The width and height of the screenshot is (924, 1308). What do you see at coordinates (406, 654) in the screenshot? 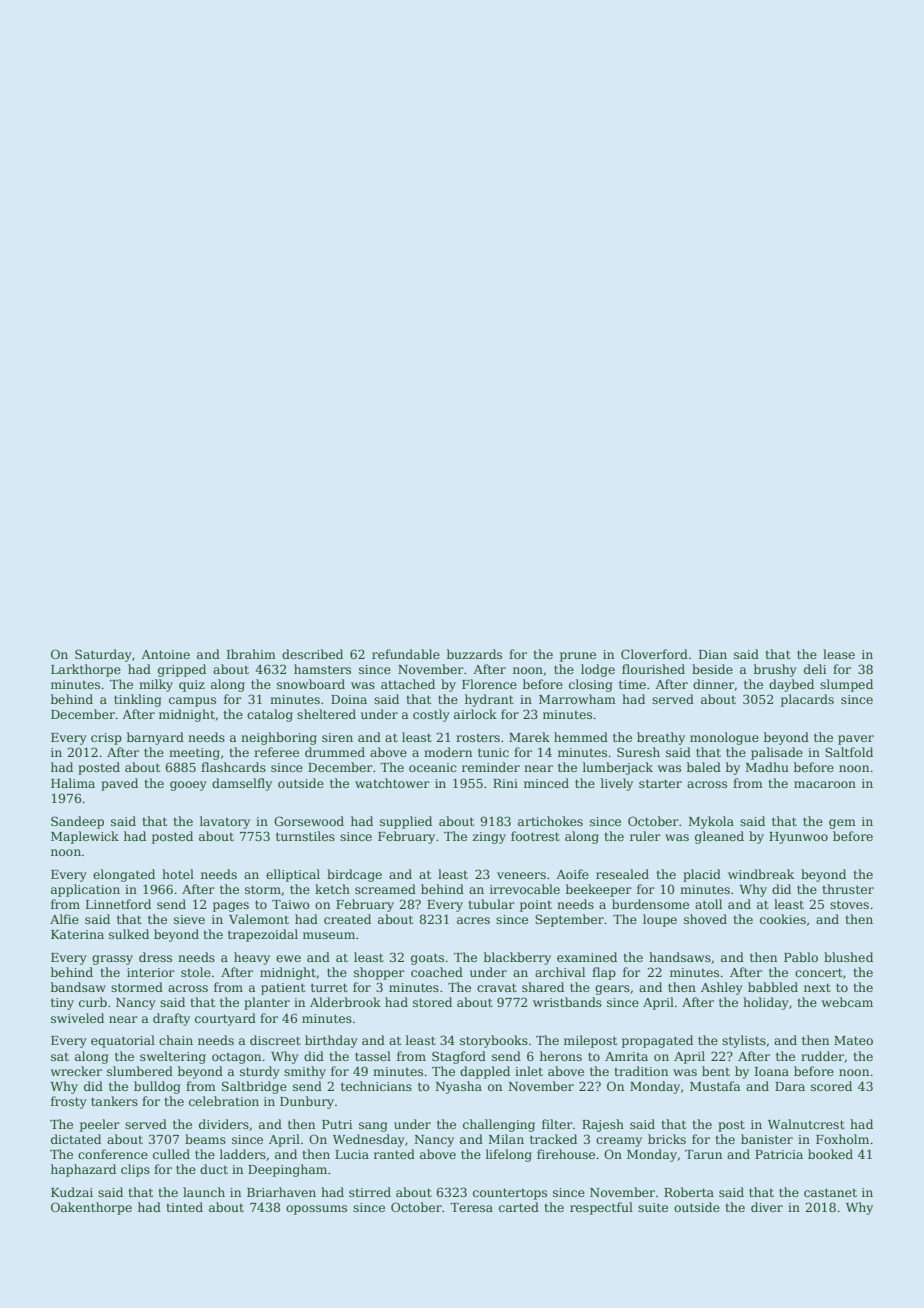
I see `refundable` at bounding box center [406, 654].
